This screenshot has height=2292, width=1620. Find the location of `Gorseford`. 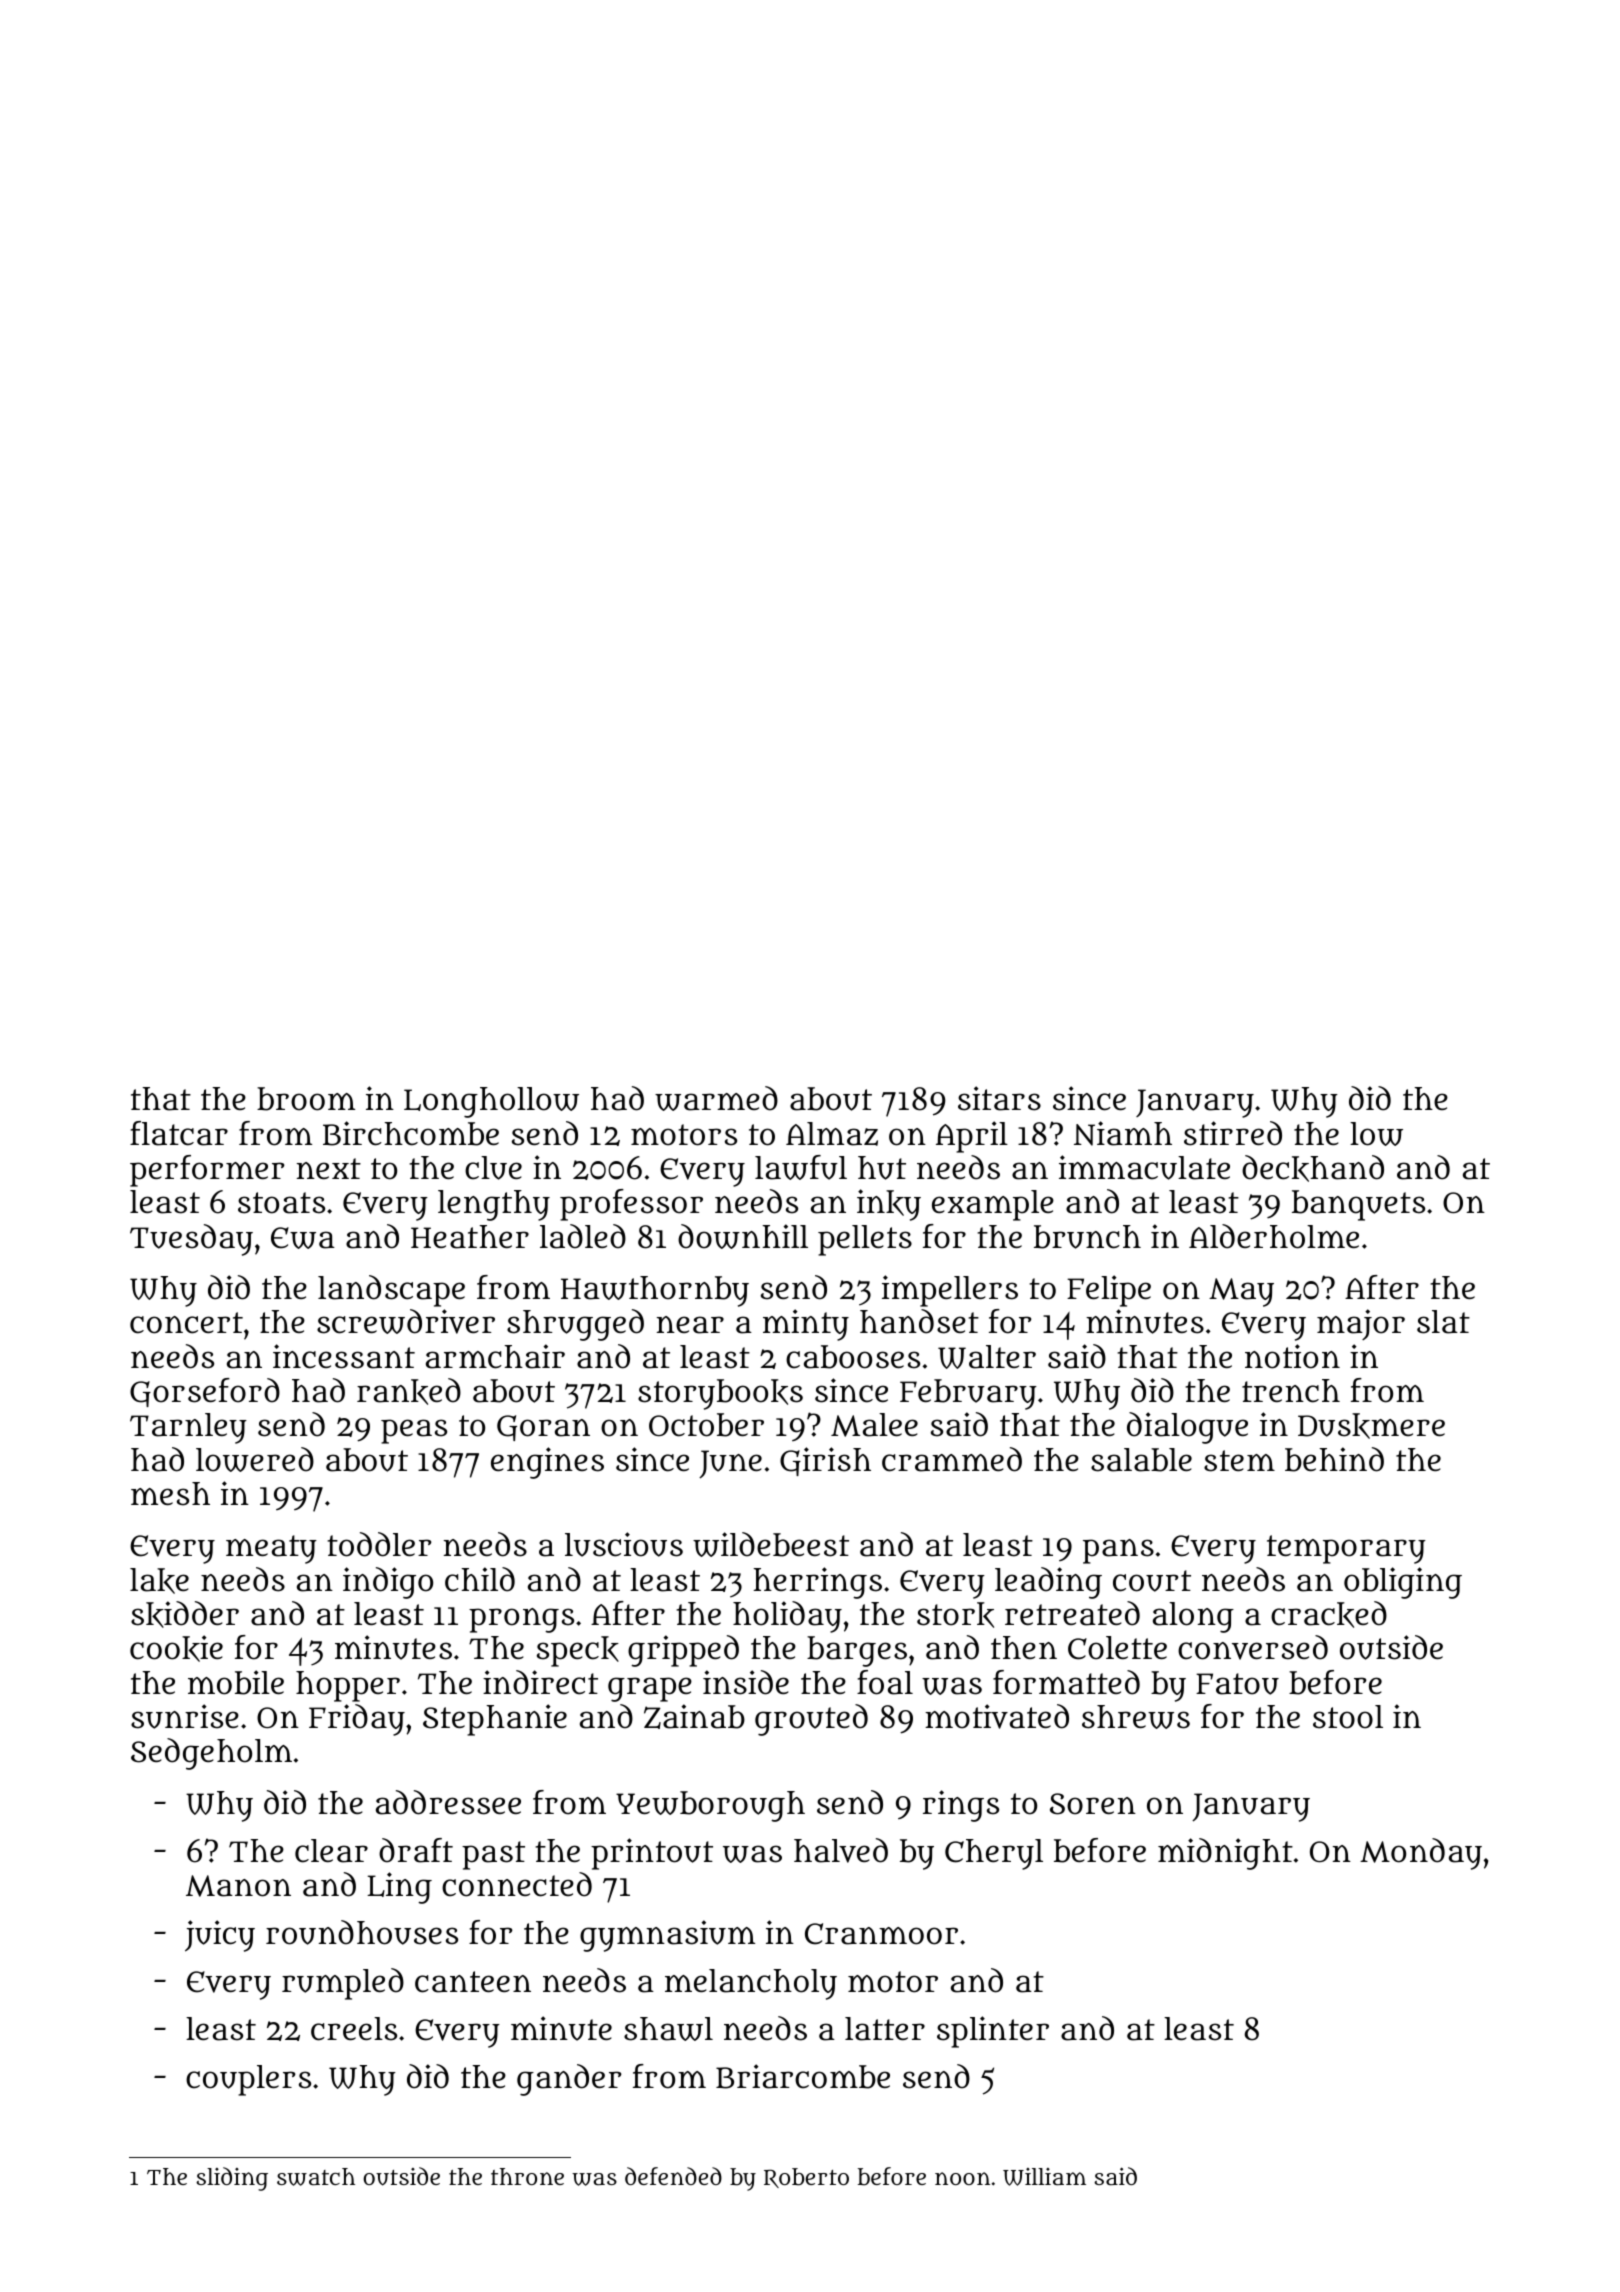

Gorseford is located at coordinates (205, 1392).
